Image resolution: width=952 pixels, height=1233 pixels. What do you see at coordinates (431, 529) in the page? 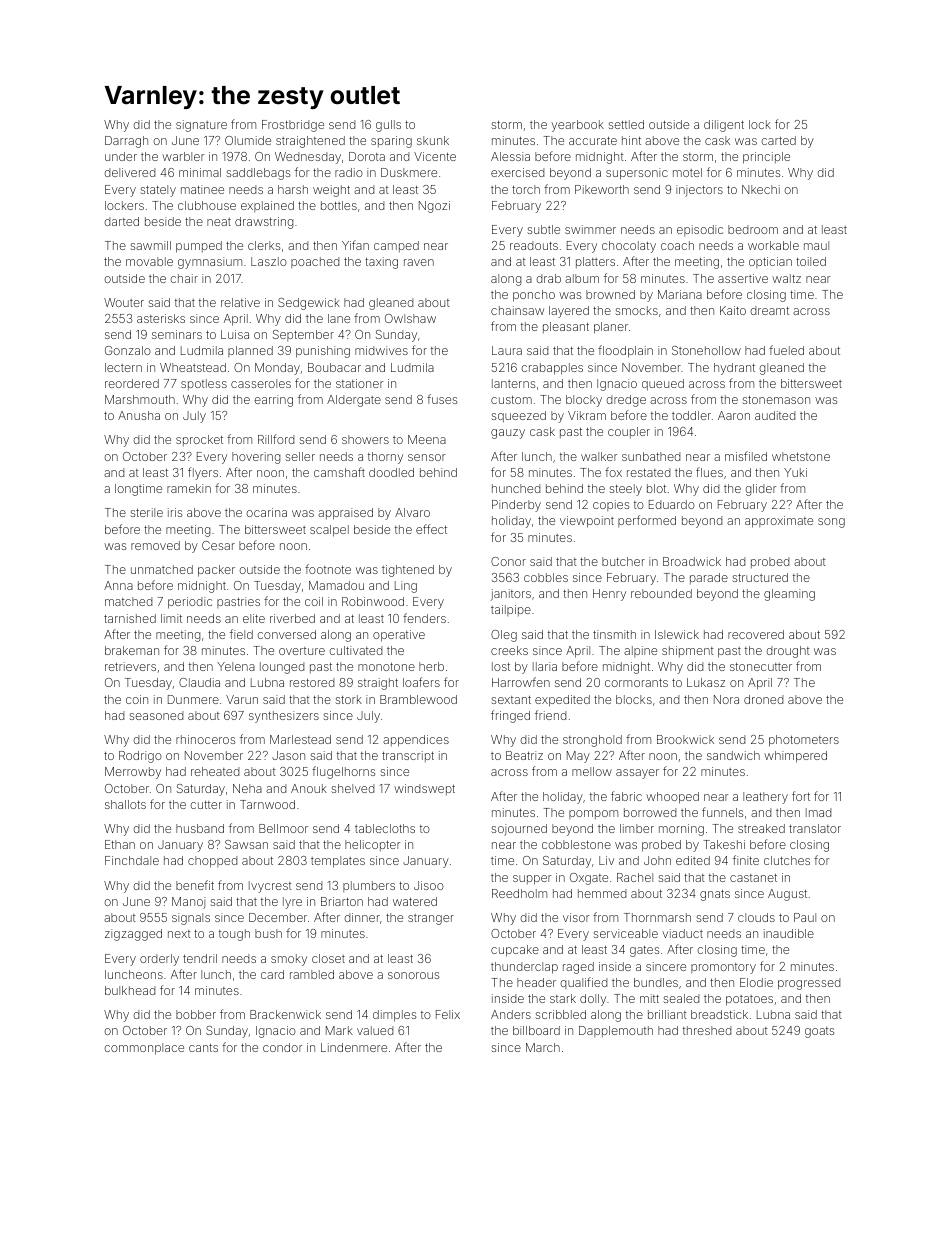
I see `effect` at bounding box center [431, 529].
